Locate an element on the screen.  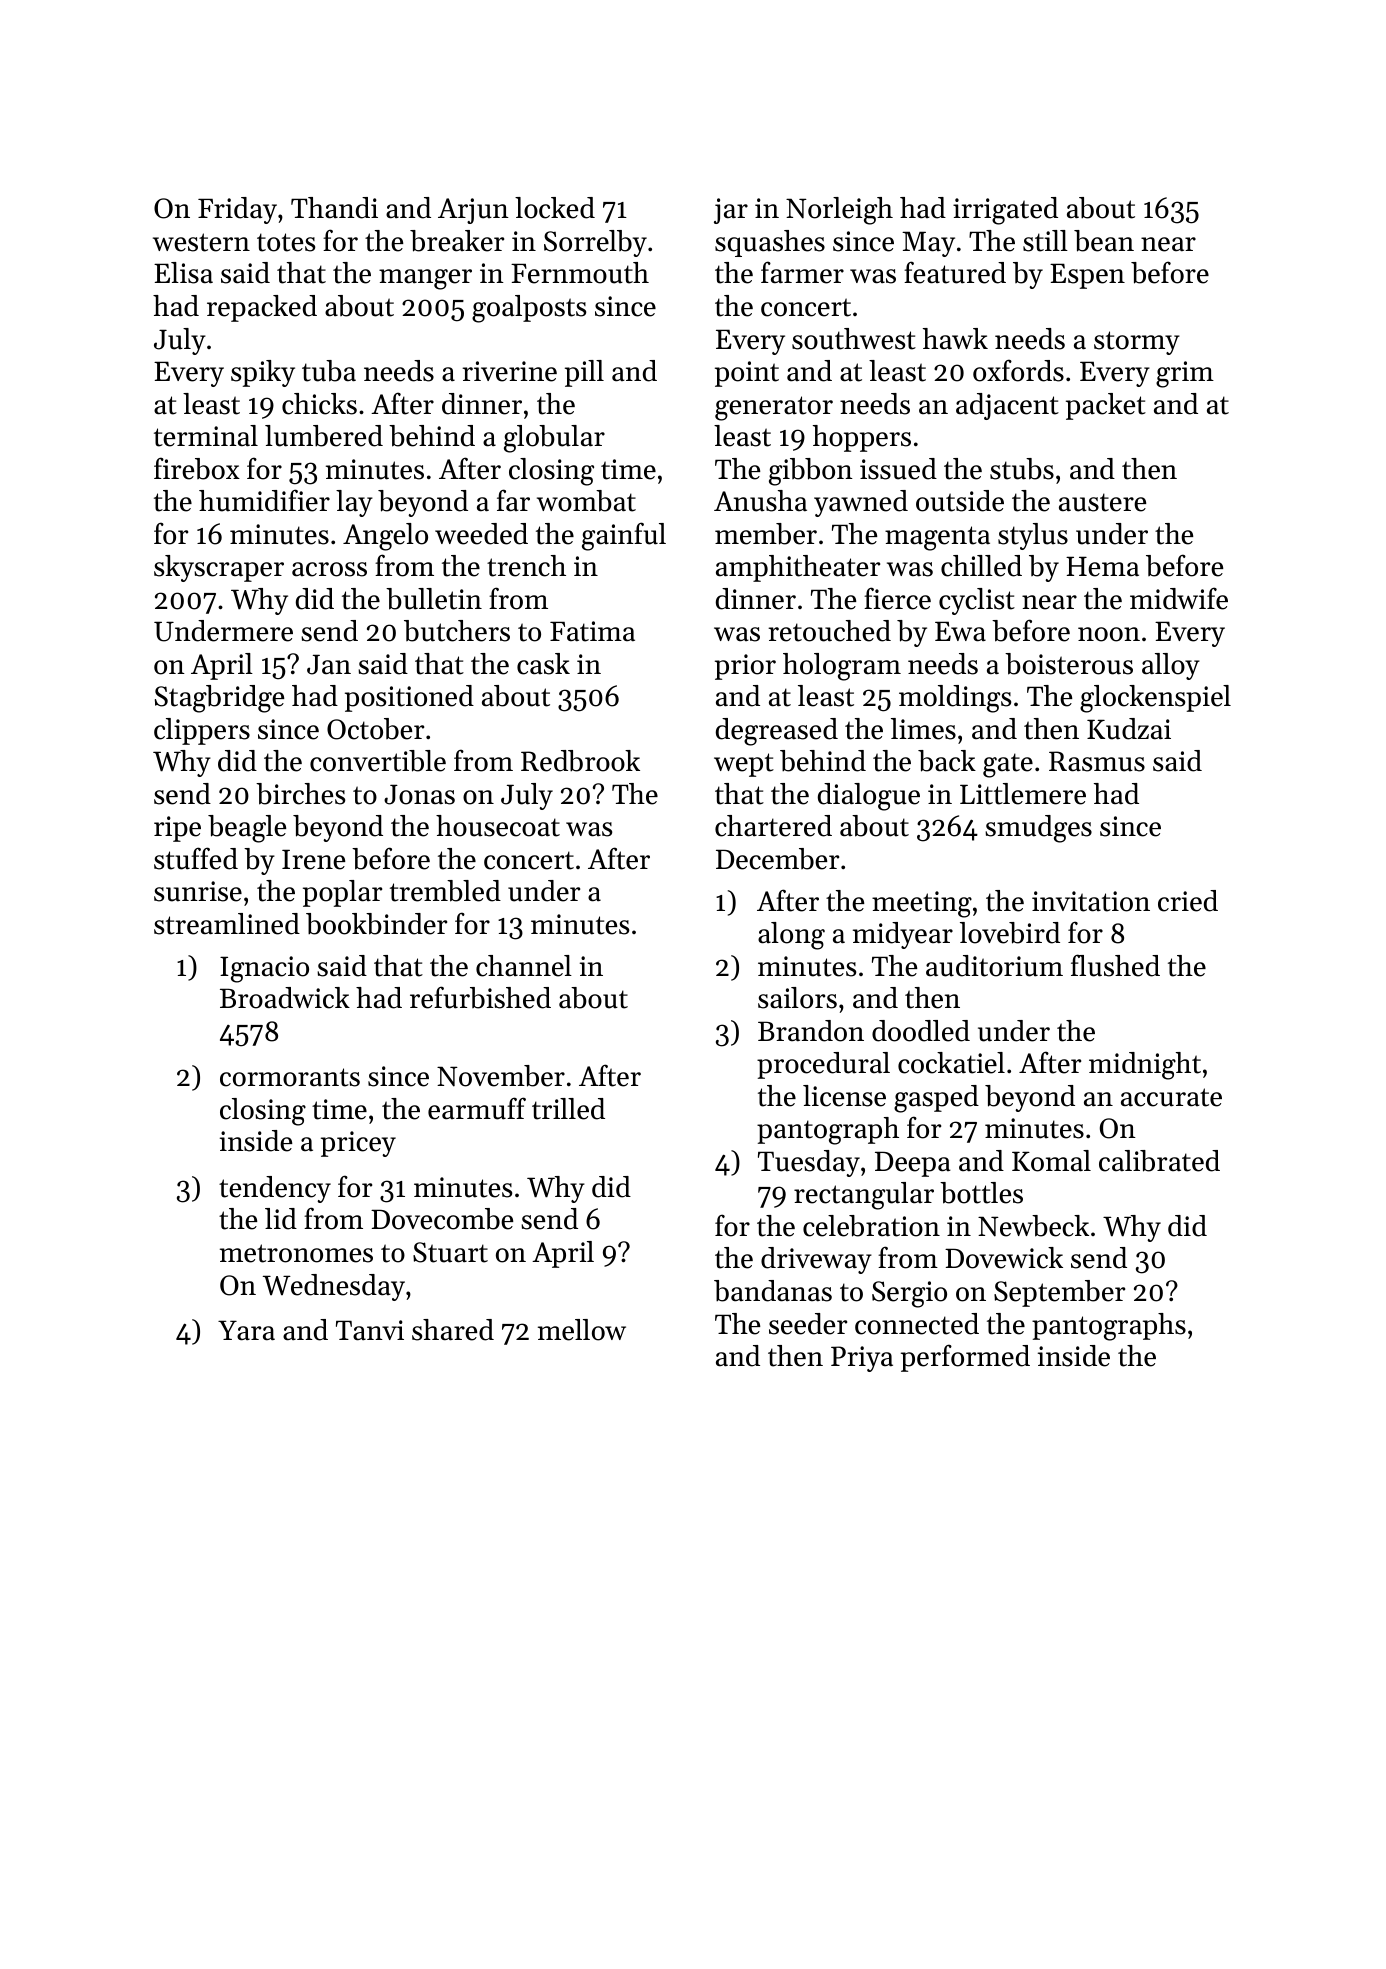
midnight is located at coordinates (1145, 1066).
